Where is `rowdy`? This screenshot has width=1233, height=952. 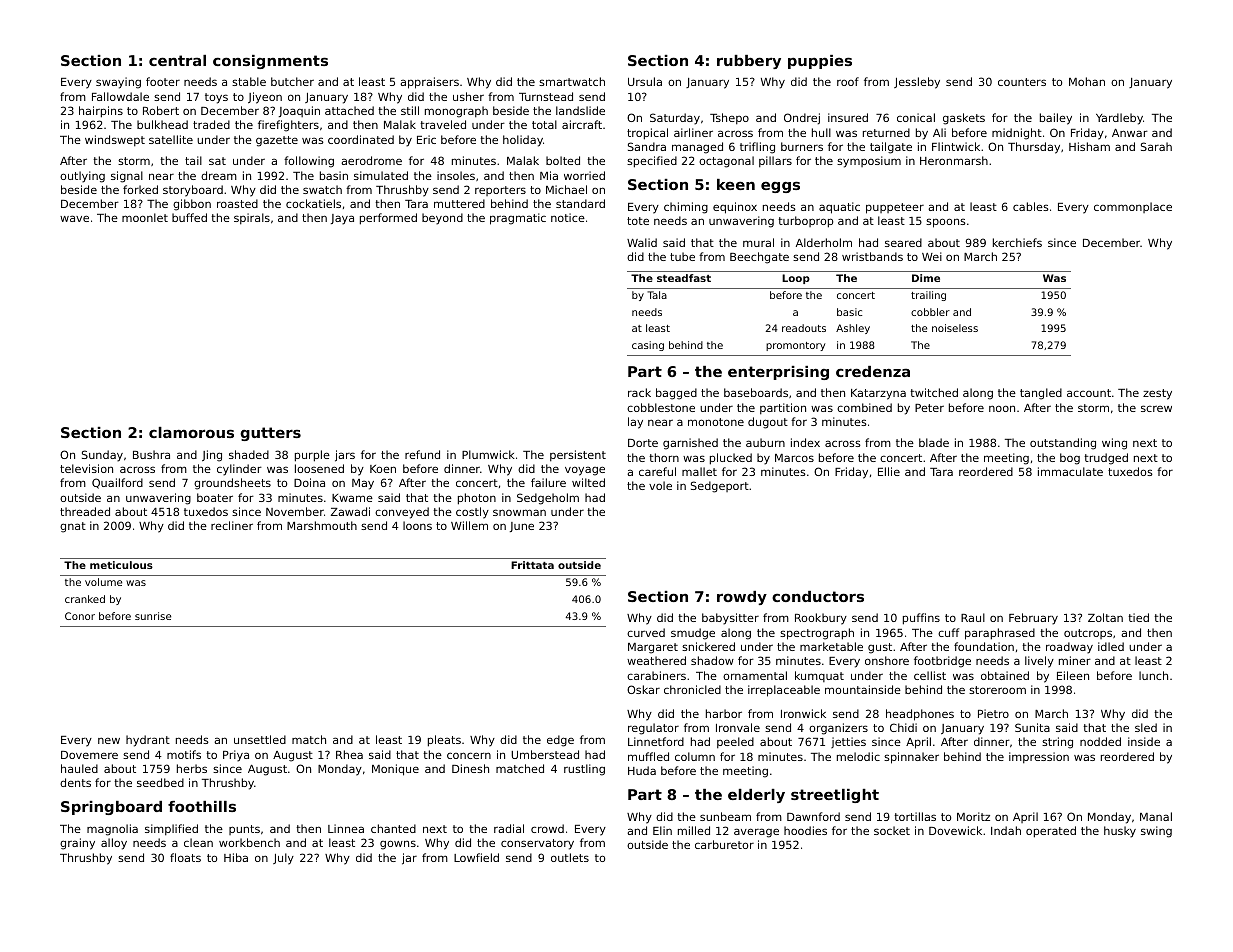 rowdy is located at coordinates (742, 598).
